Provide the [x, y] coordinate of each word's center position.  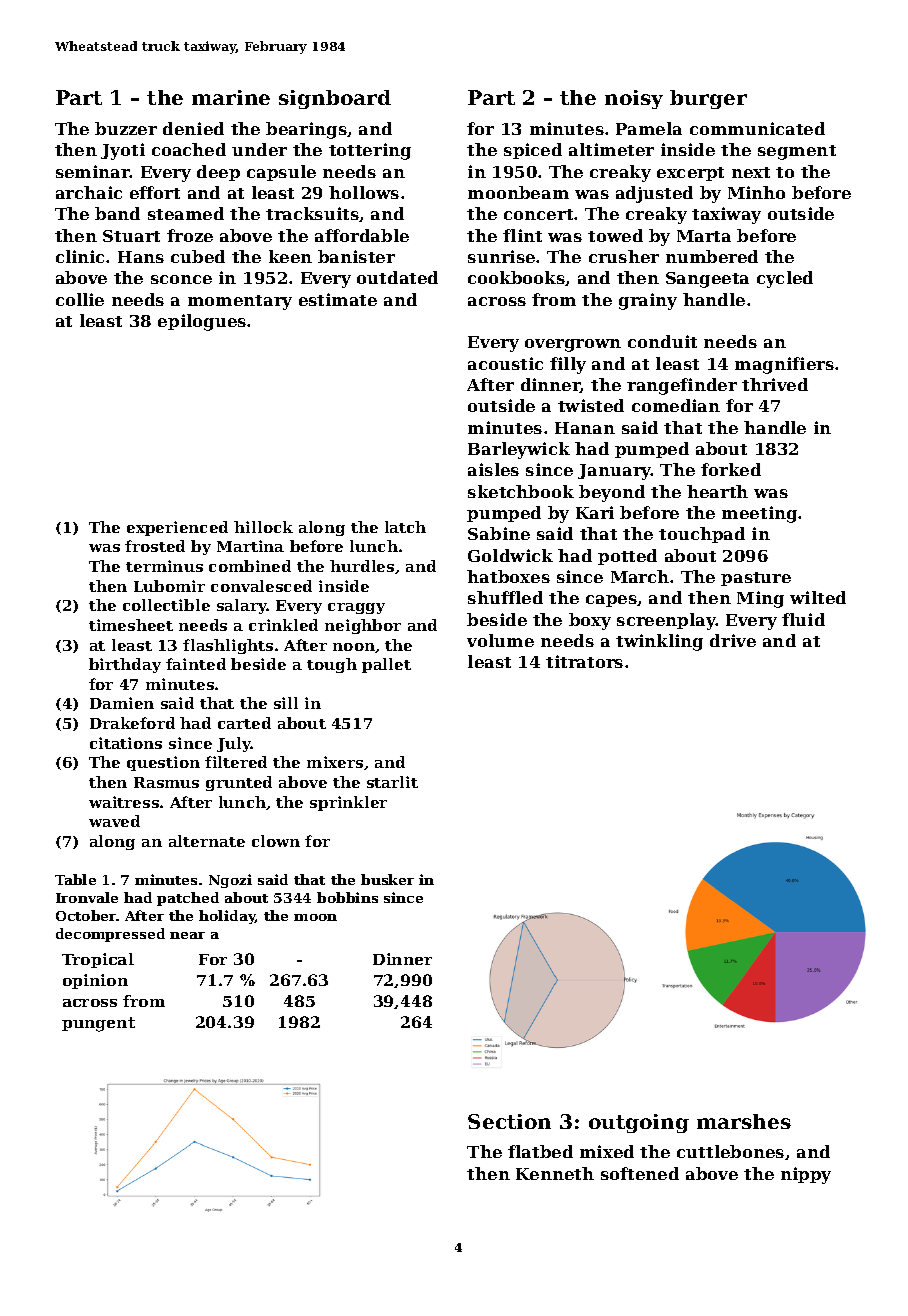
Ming [760, 599]
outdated [397, 277]
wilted [818, 597]
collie [80, 299]
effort [155, 192]
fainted [196, 664]
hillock [263, 527]
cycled [785, 279]
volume [500, 640]
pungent [98, 1024]
